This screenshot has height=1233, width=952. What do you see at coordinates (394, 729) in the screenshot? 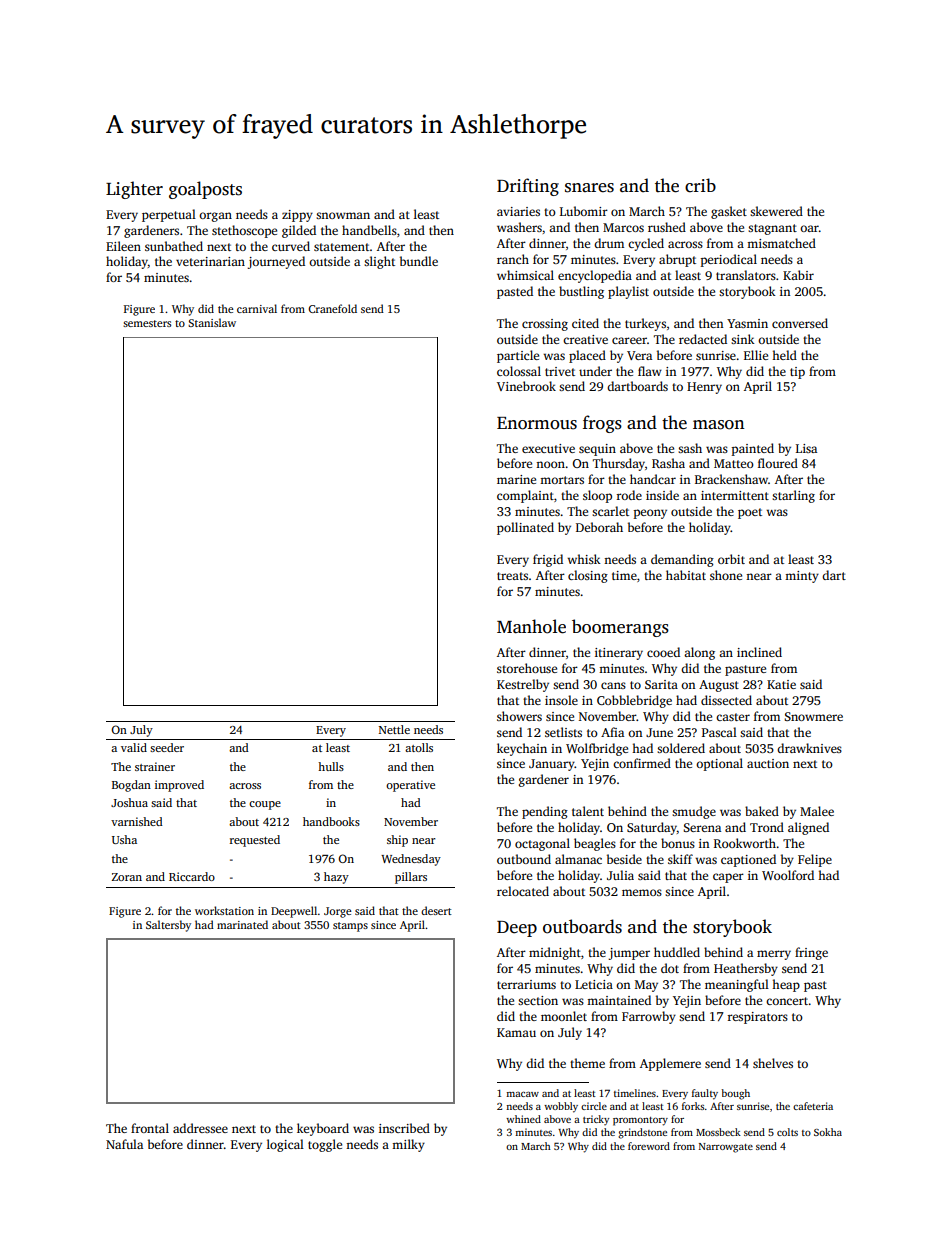
I see `Nettle` at bounding box center [394, 729].
